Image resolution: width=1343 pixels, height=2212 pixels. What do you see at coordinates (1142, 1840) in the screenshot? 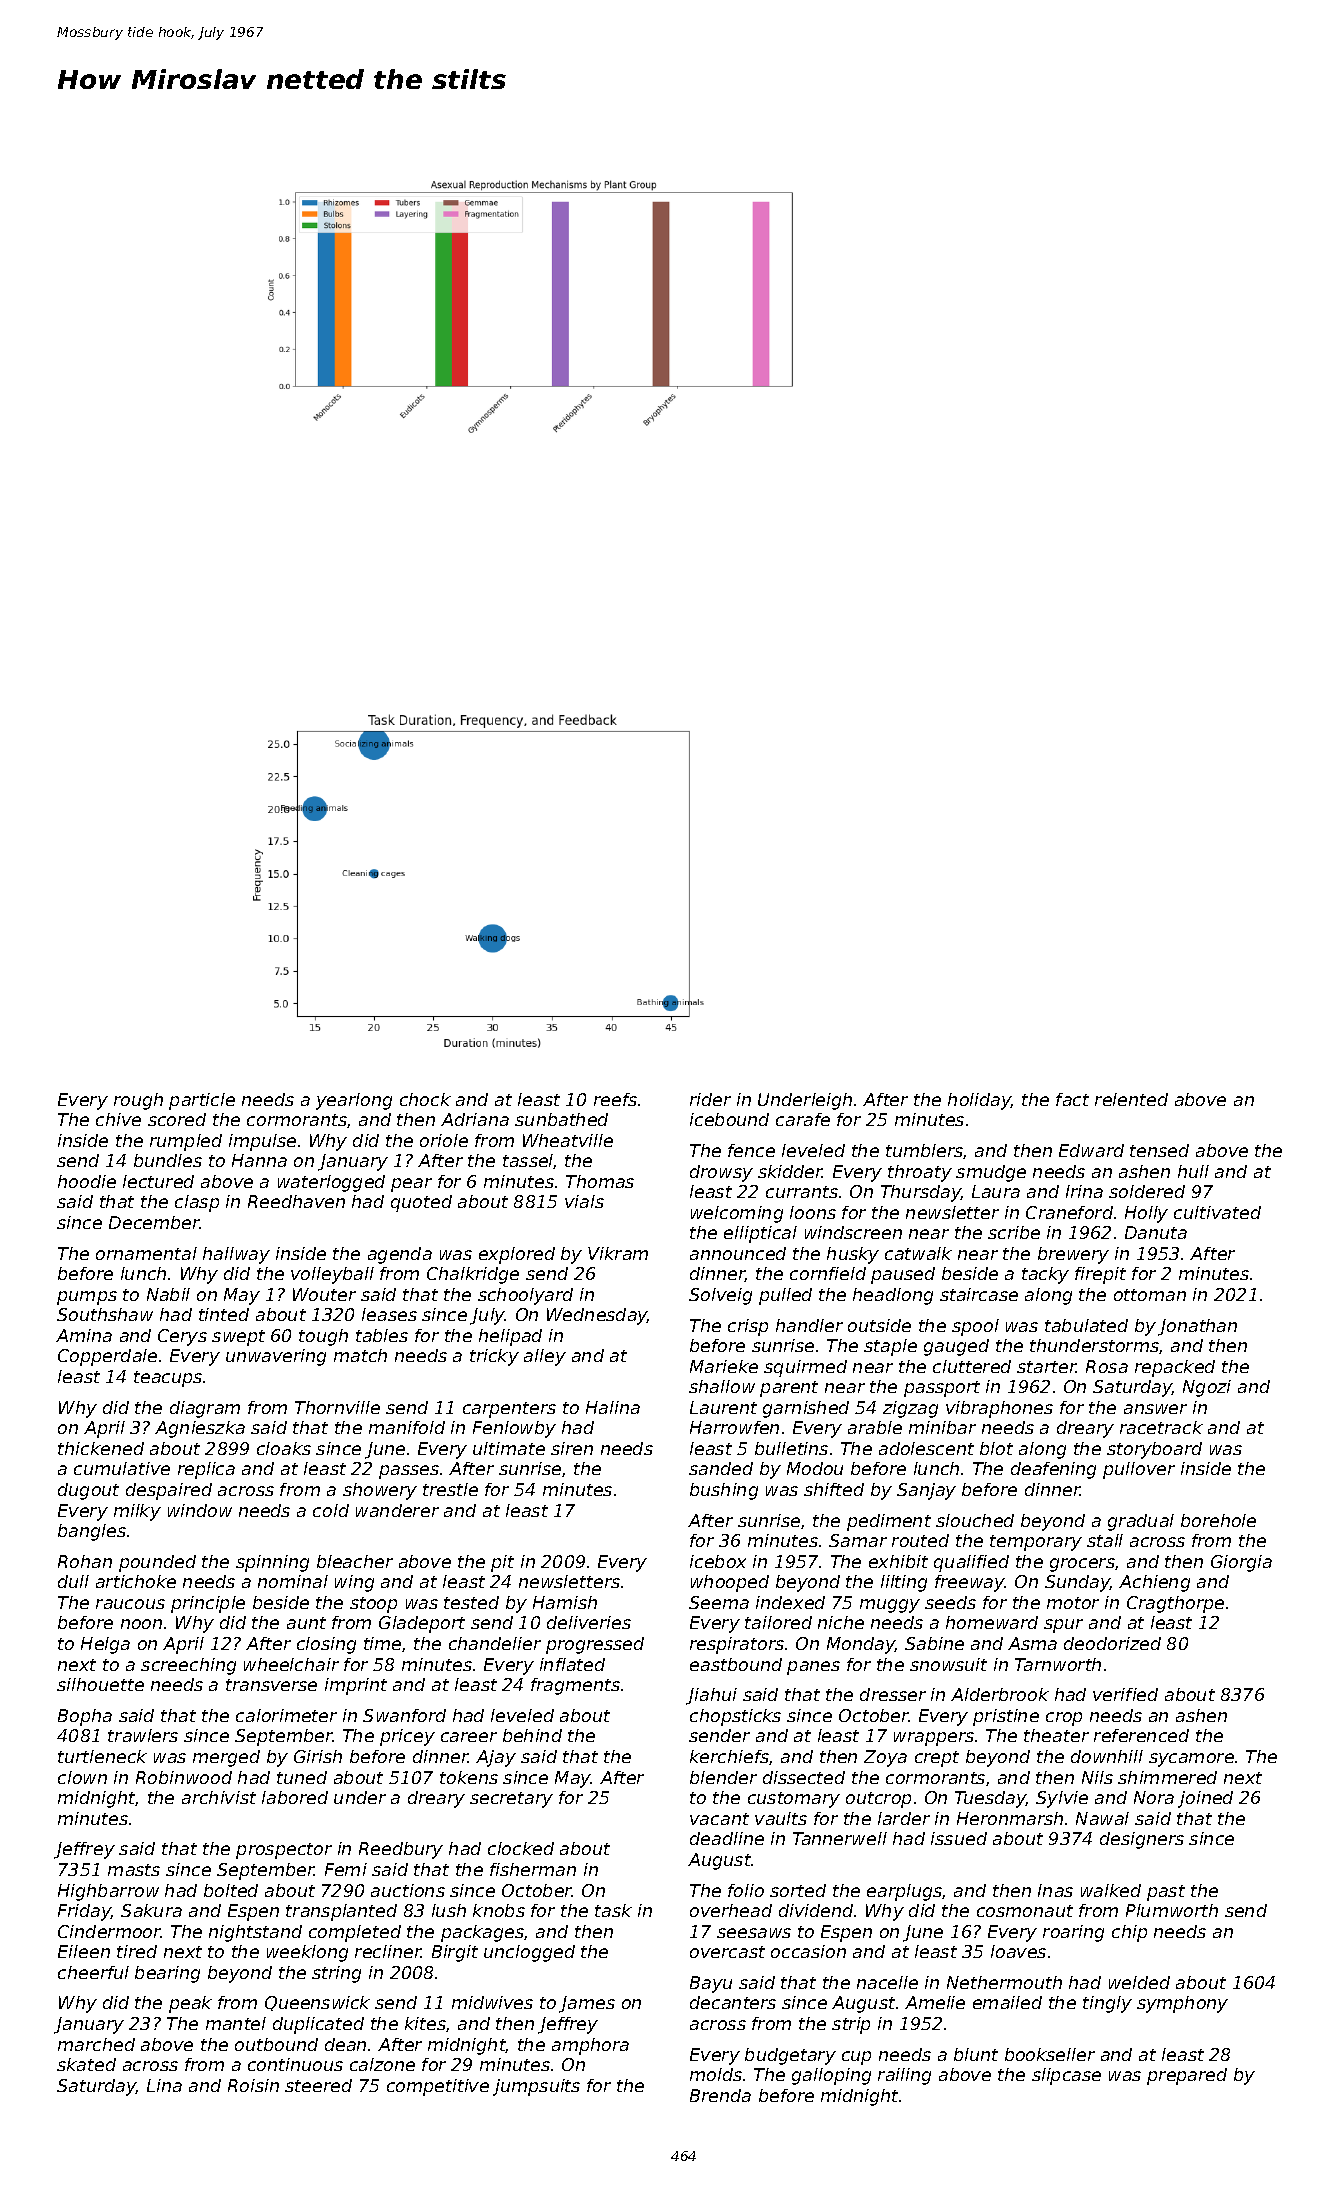
I see `designers` at bounding box center [1142, 1840].
